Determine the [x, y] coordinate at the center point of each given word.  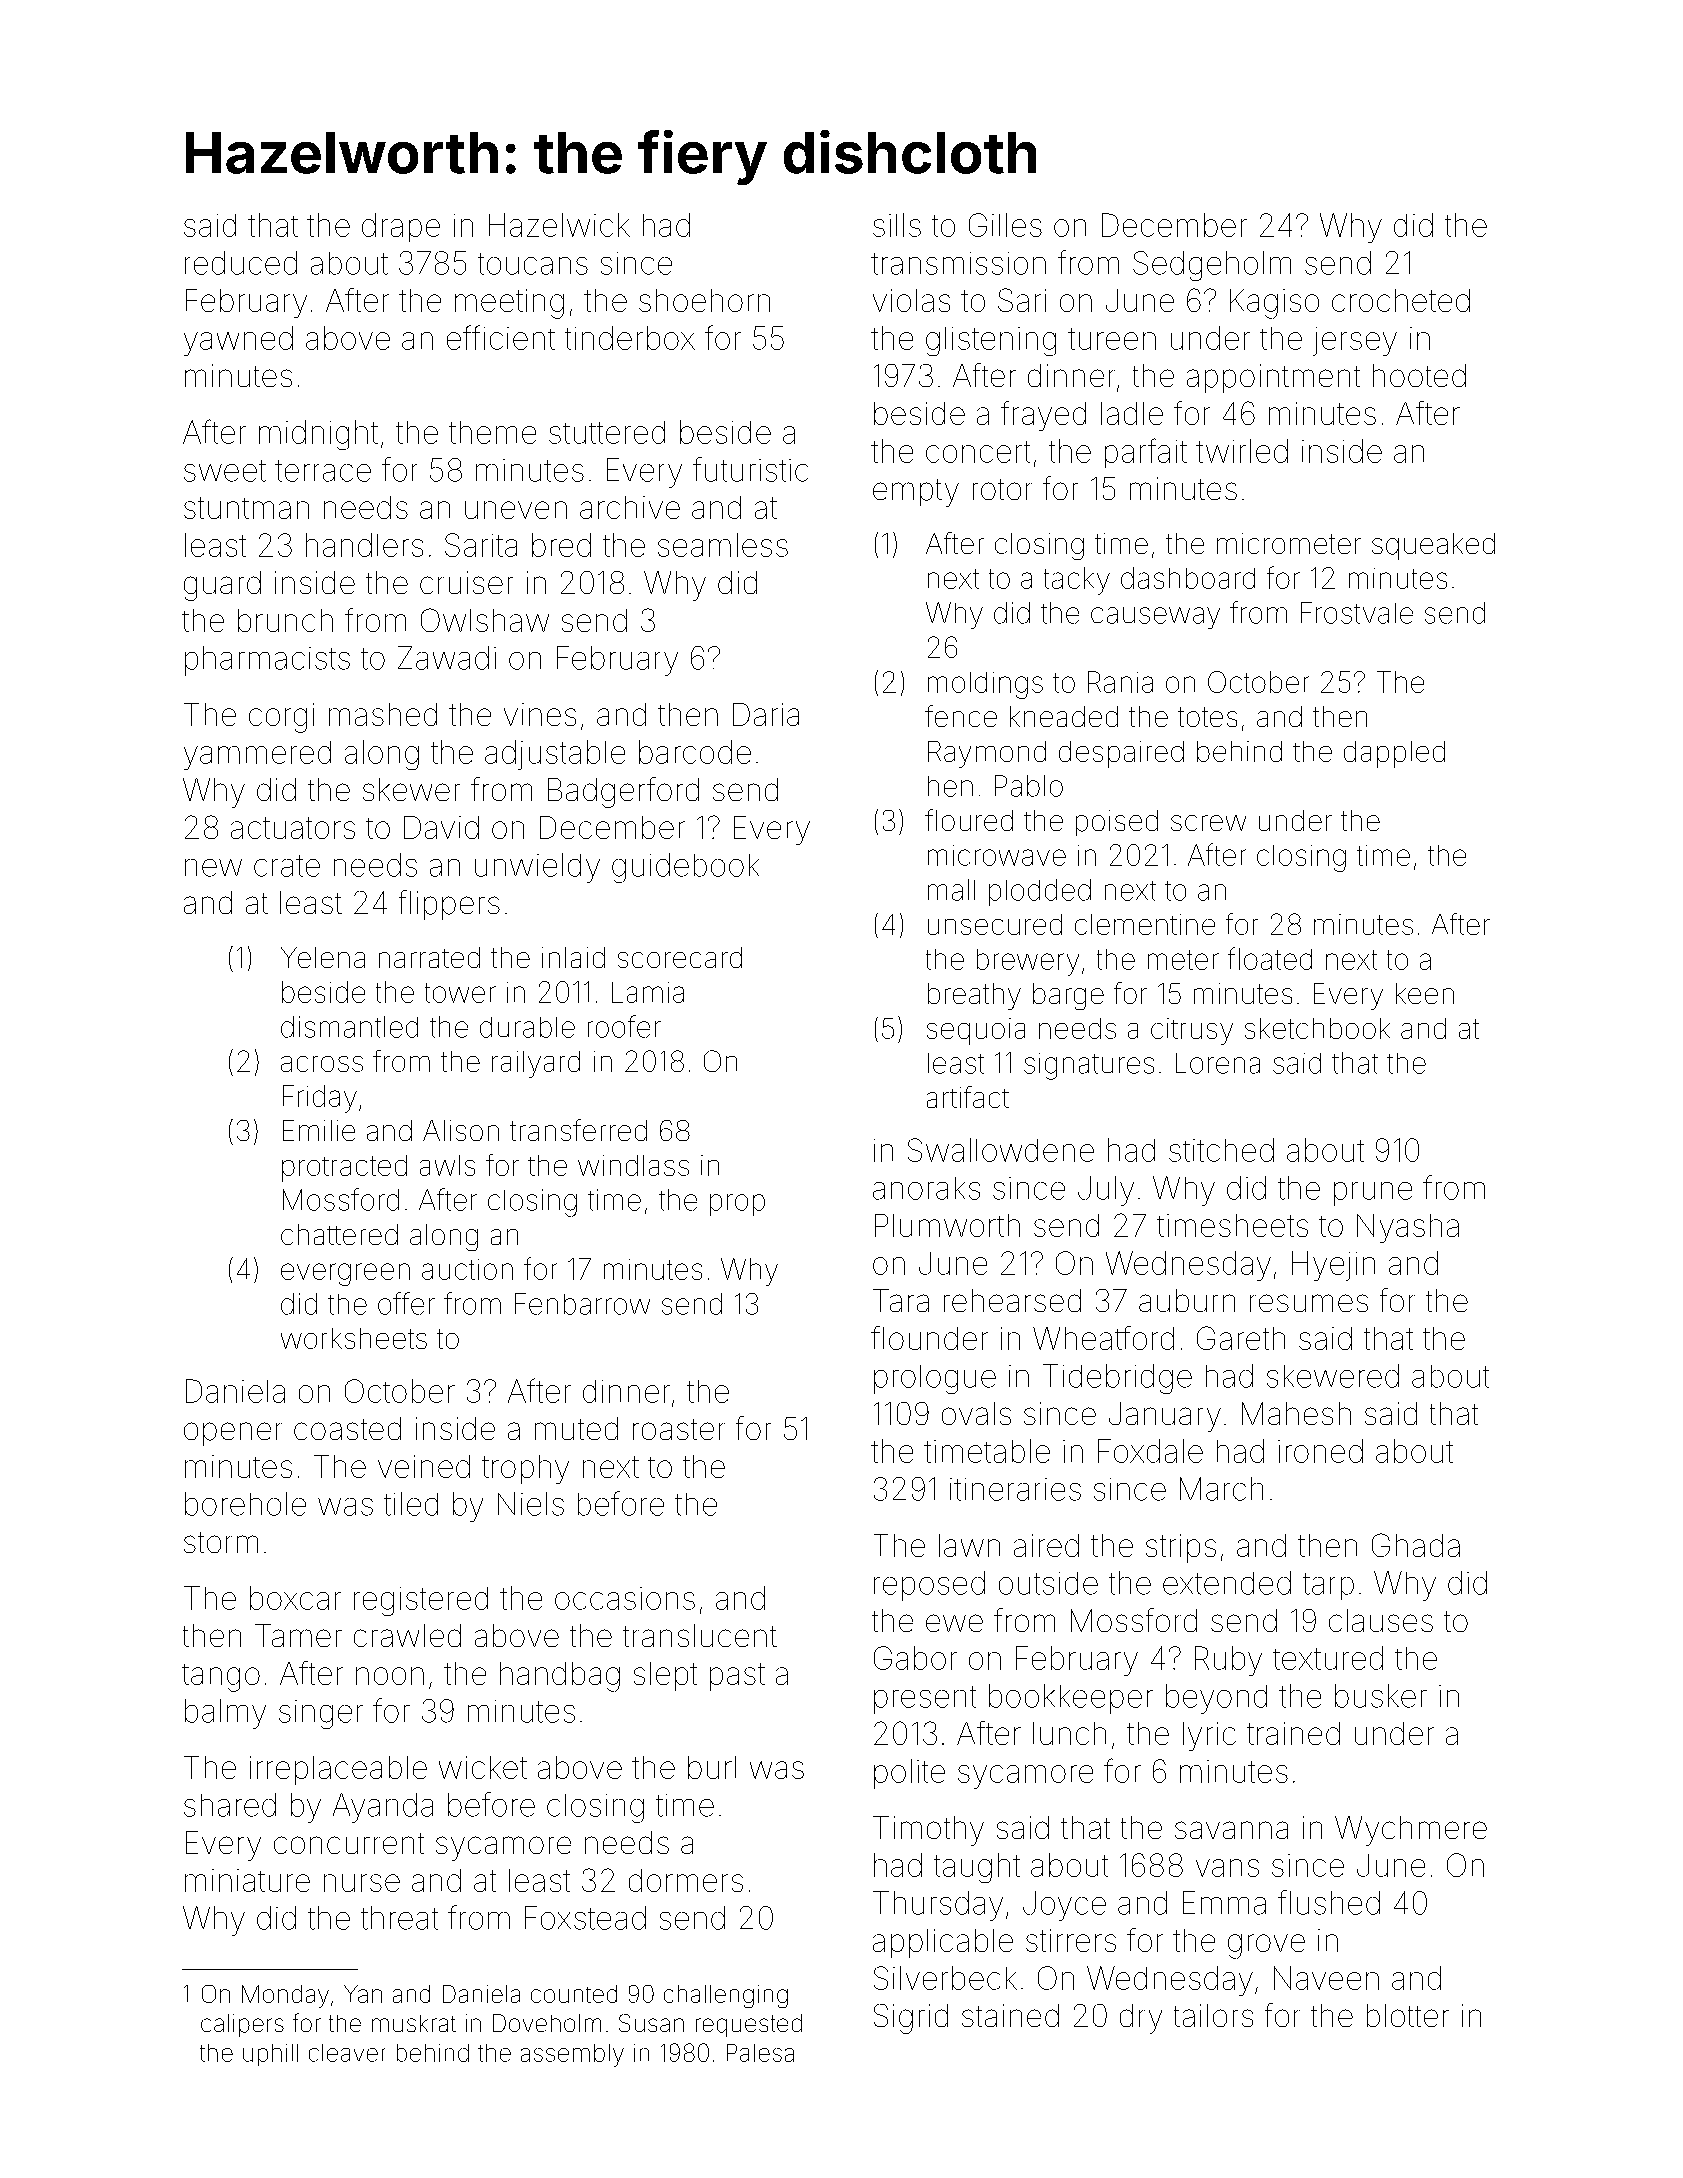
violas [911, 300]
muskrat [414, 2023]
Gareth [1241, 1338]
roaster [679, 1429]
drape [401, 227]
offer [406, 1303]
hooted [1419, 375]
